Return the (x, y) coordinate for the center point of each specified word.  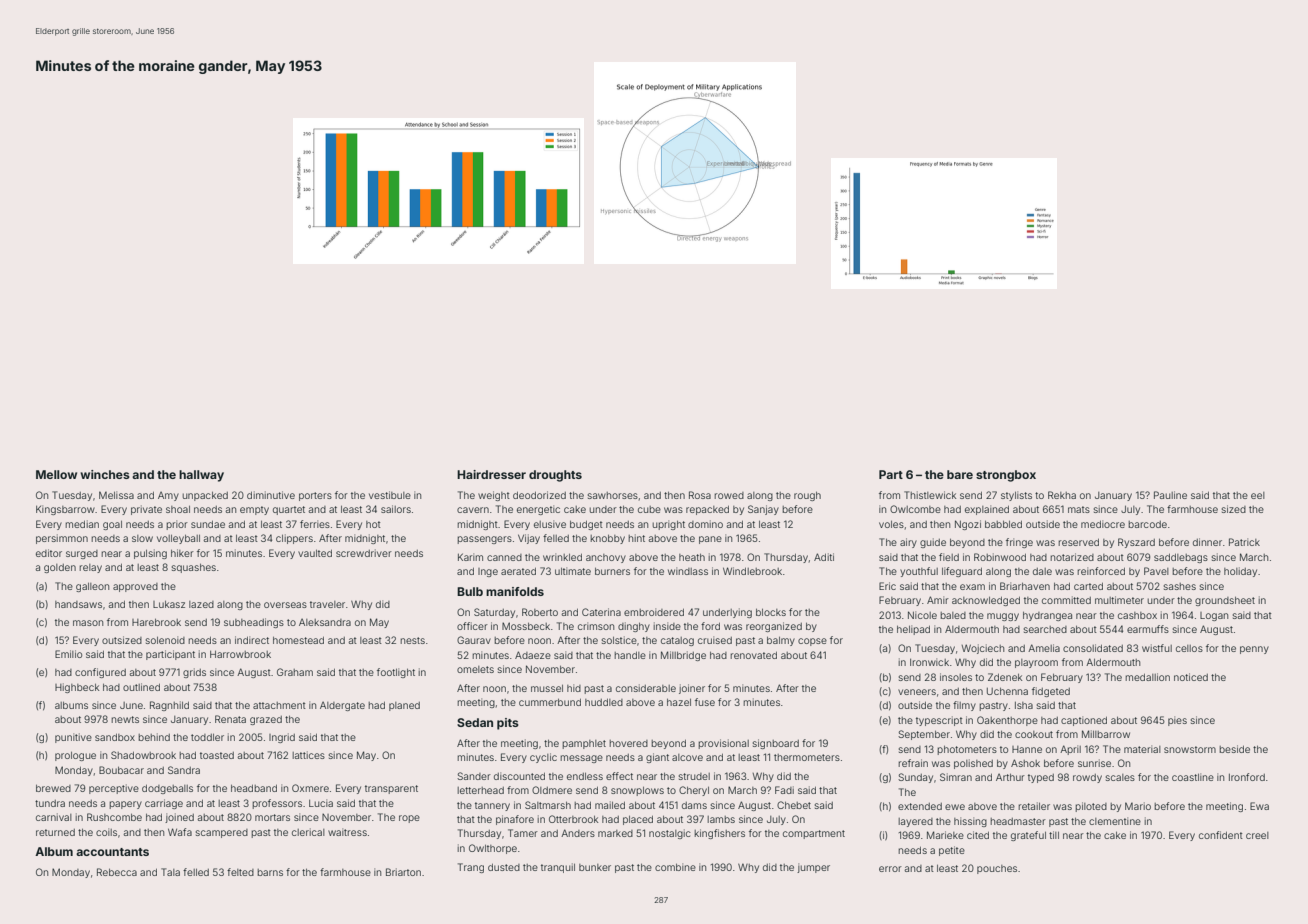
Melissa (116, 495)
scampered (222, 833)
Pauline (1170, 495)
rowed (729, 495)
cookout (1034, 734)
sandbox (115, 737)
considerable (646, 688)
